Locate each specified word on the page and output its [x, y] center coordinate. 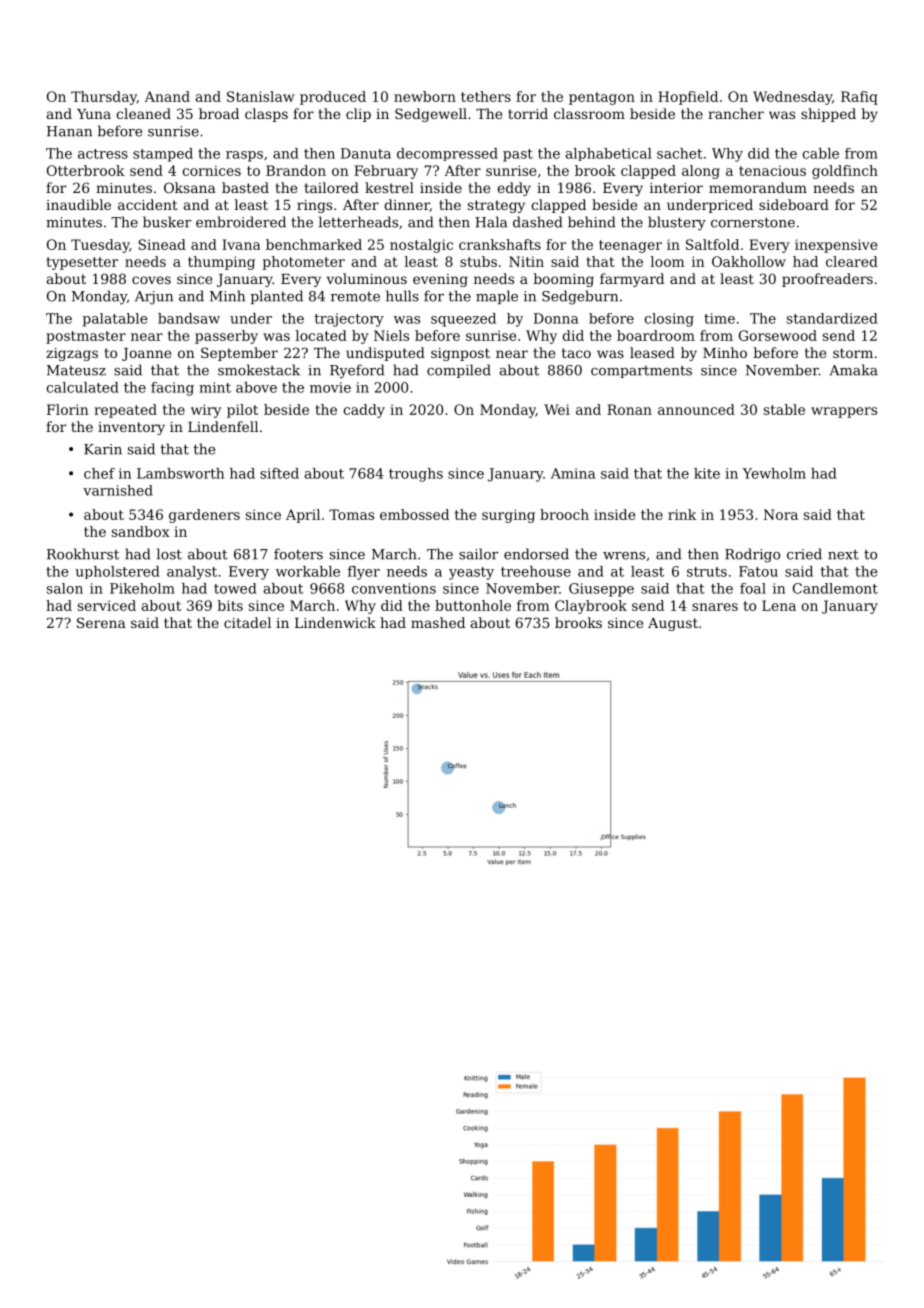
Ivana [241, 244]
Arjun [154, 298]
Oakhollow [749, 261]
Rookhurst [83, 554]
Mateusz [76, 370]
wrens [624, 556]
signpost [460, 354]
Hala [491, 222]
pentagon [602, 98]
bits [230, 605]
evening [440, 280]
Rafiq [859, 98]
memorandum [758, 187]
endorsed [536, 554]
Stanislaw [261, 96]
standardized [832, 318]
